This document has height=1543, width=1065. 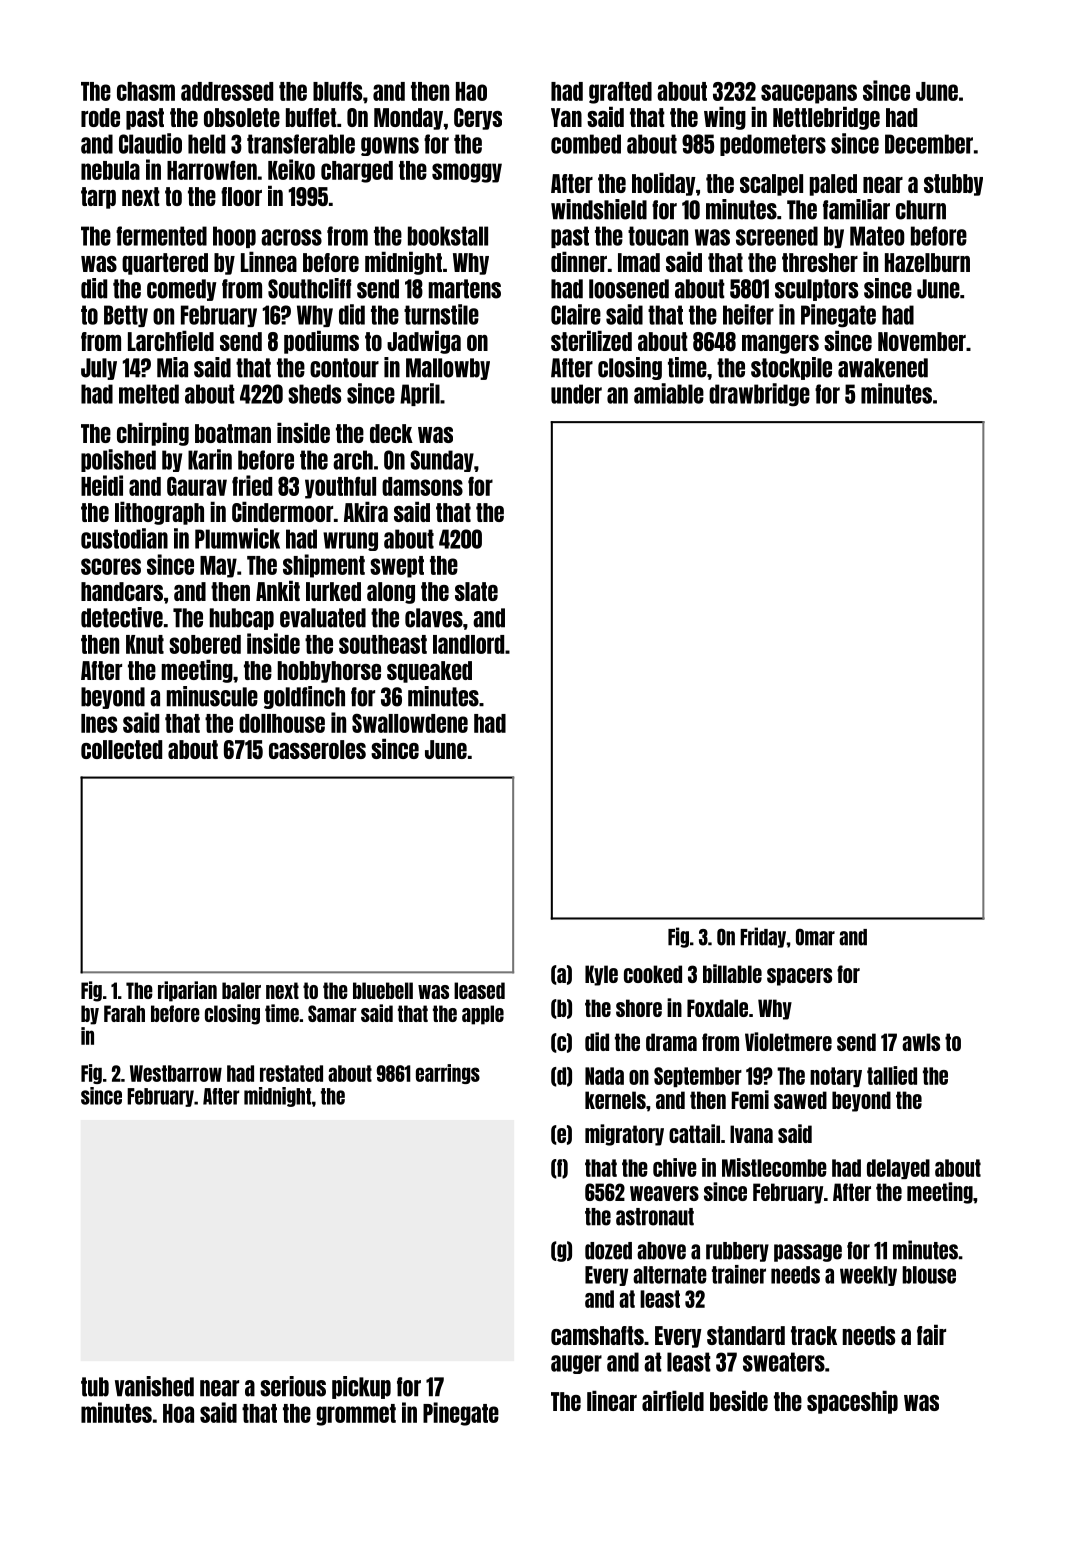 What do you see at coordinates (601, 975) in the document?
I see `Kyle` at bounding box center [601, 975].
